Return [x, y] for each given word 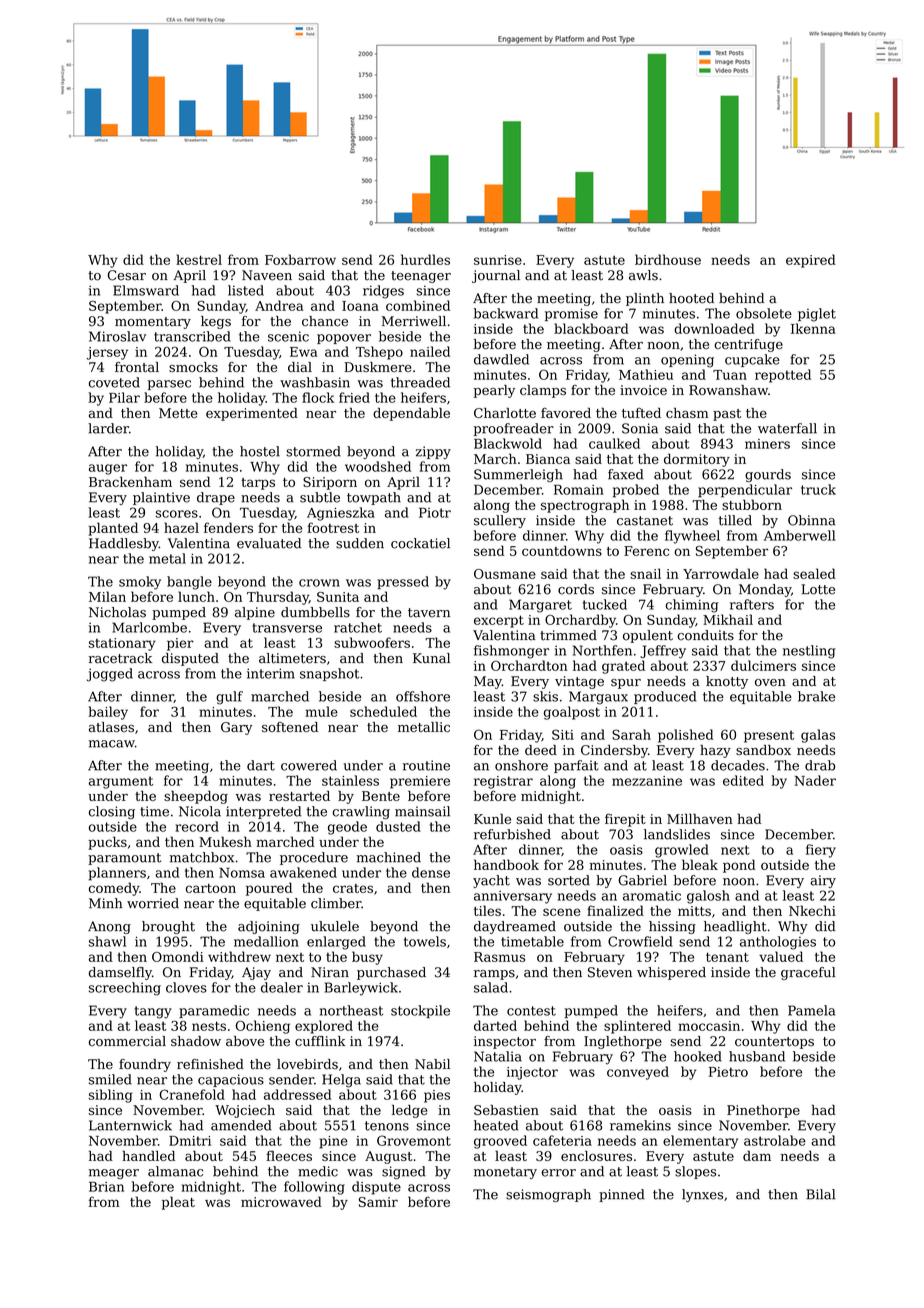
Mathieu [646, 374]
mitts [694, 911]
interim [271, 673]
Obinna [812, 520]
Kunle [492, 819]
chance [325, 321]
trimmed [568, 635]
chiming [691, 606]
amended [241, 1125]
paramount [124, 859]
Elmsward [146, 290]
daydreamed [515, 927]
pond [739, 866]
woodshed [378, 466]
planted [113, 529]
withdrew [239, 956]
